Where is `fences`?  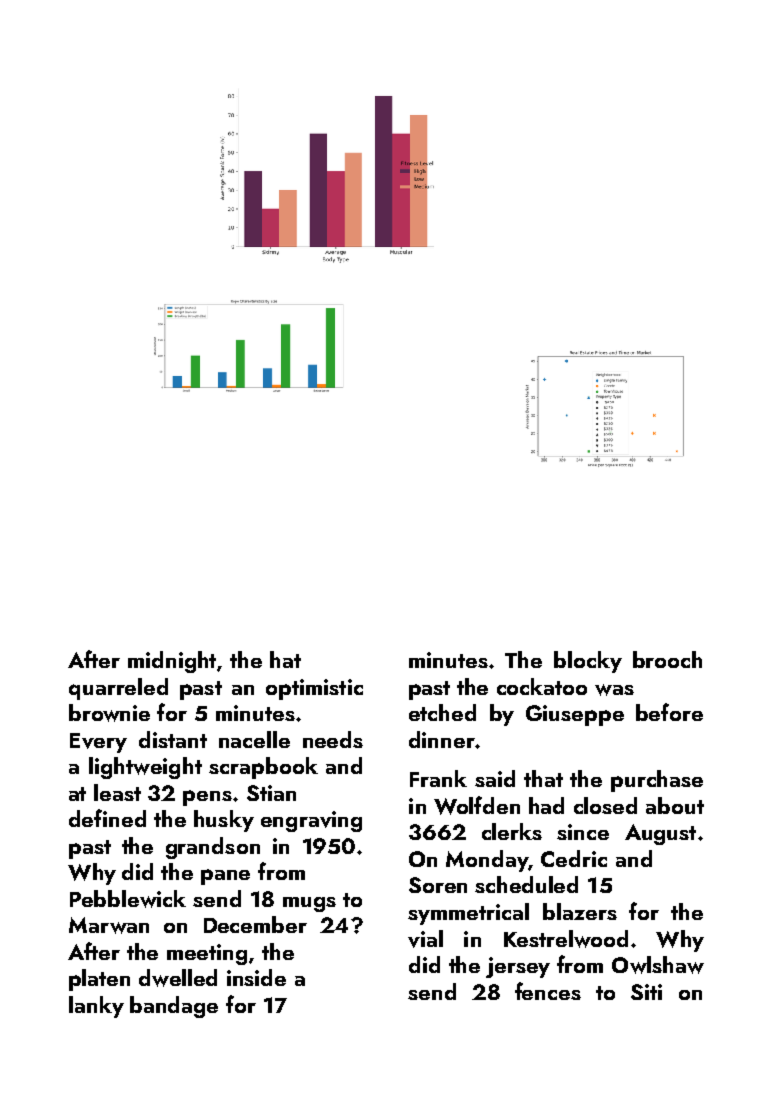
fences is located at coordinates (548, 991).
